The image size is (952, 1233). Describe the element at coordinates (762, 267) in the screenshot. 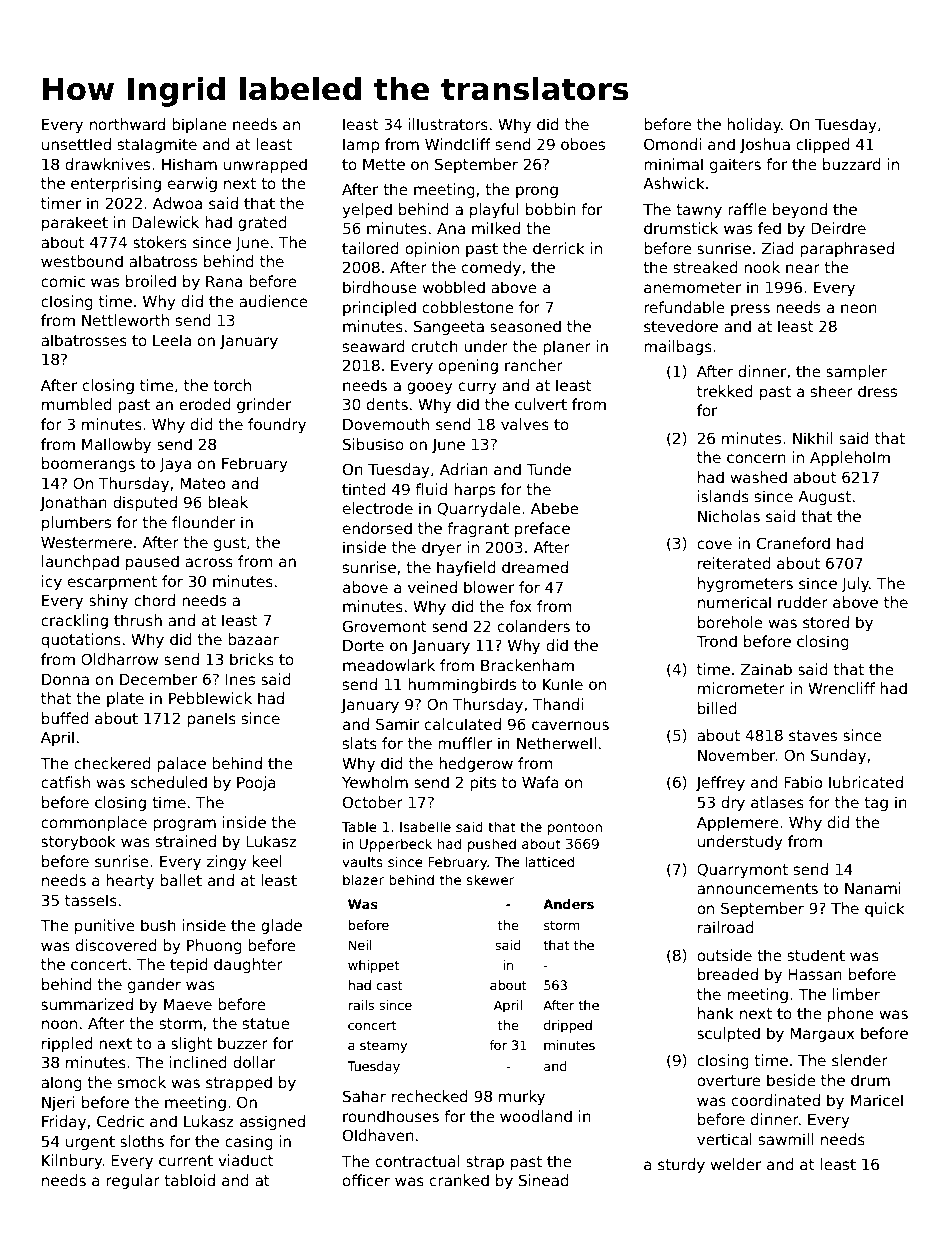

I see `nook` at that location.
